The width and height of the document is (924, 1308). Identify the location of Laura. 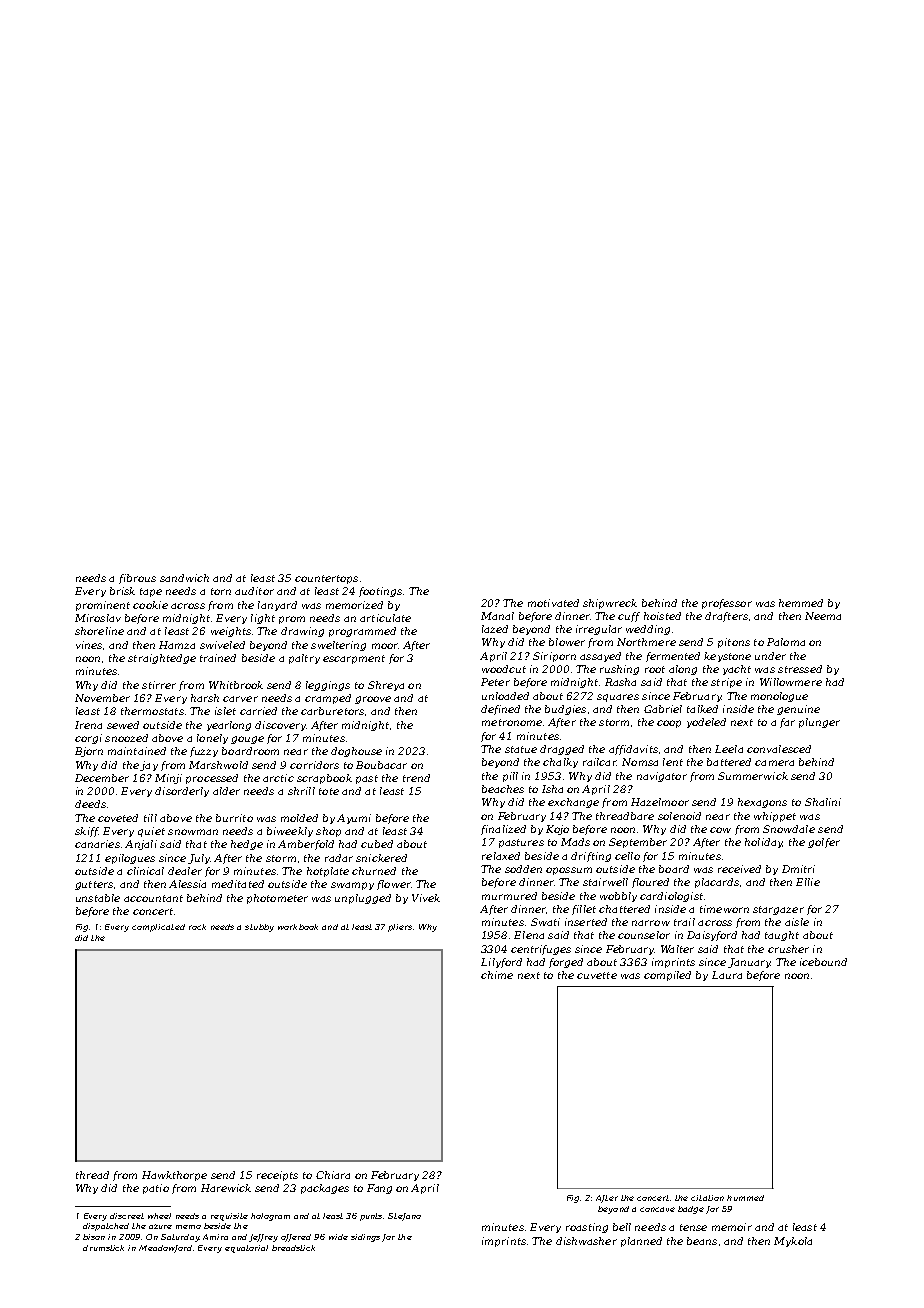
(727, 975).
